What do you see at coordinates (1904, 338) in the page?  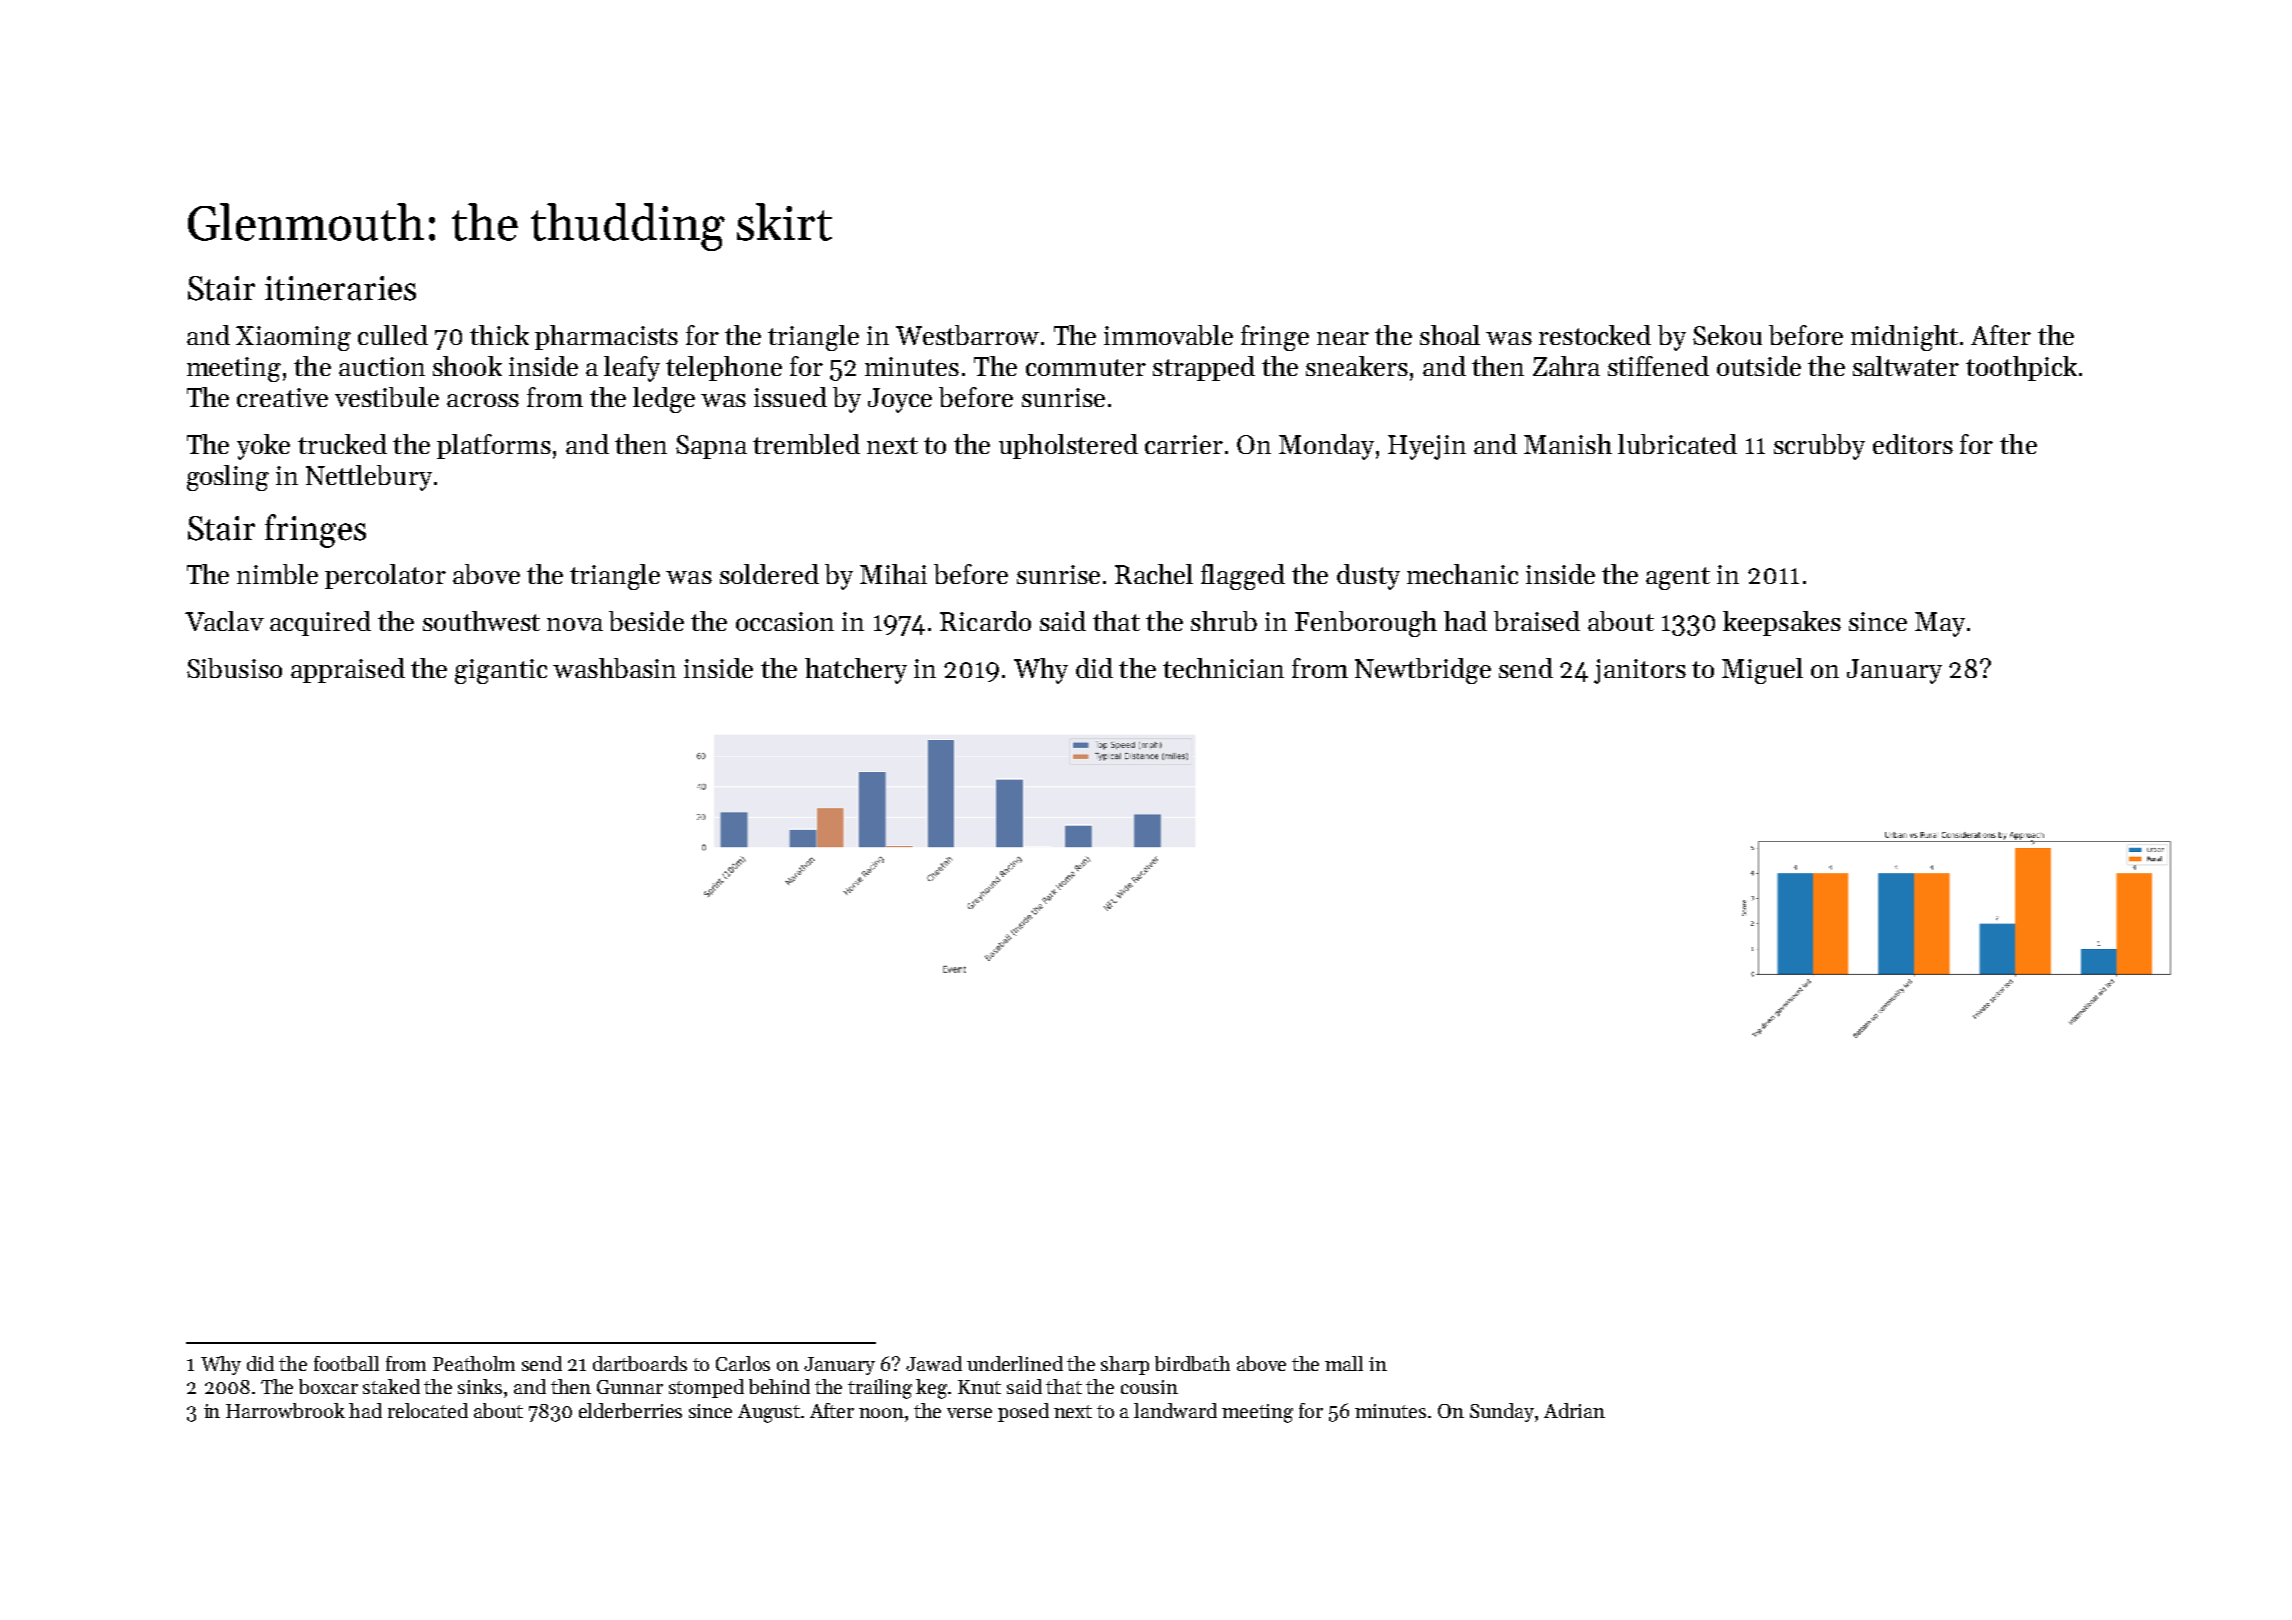 I see `midnight` at bounding box center [1904, 338].
